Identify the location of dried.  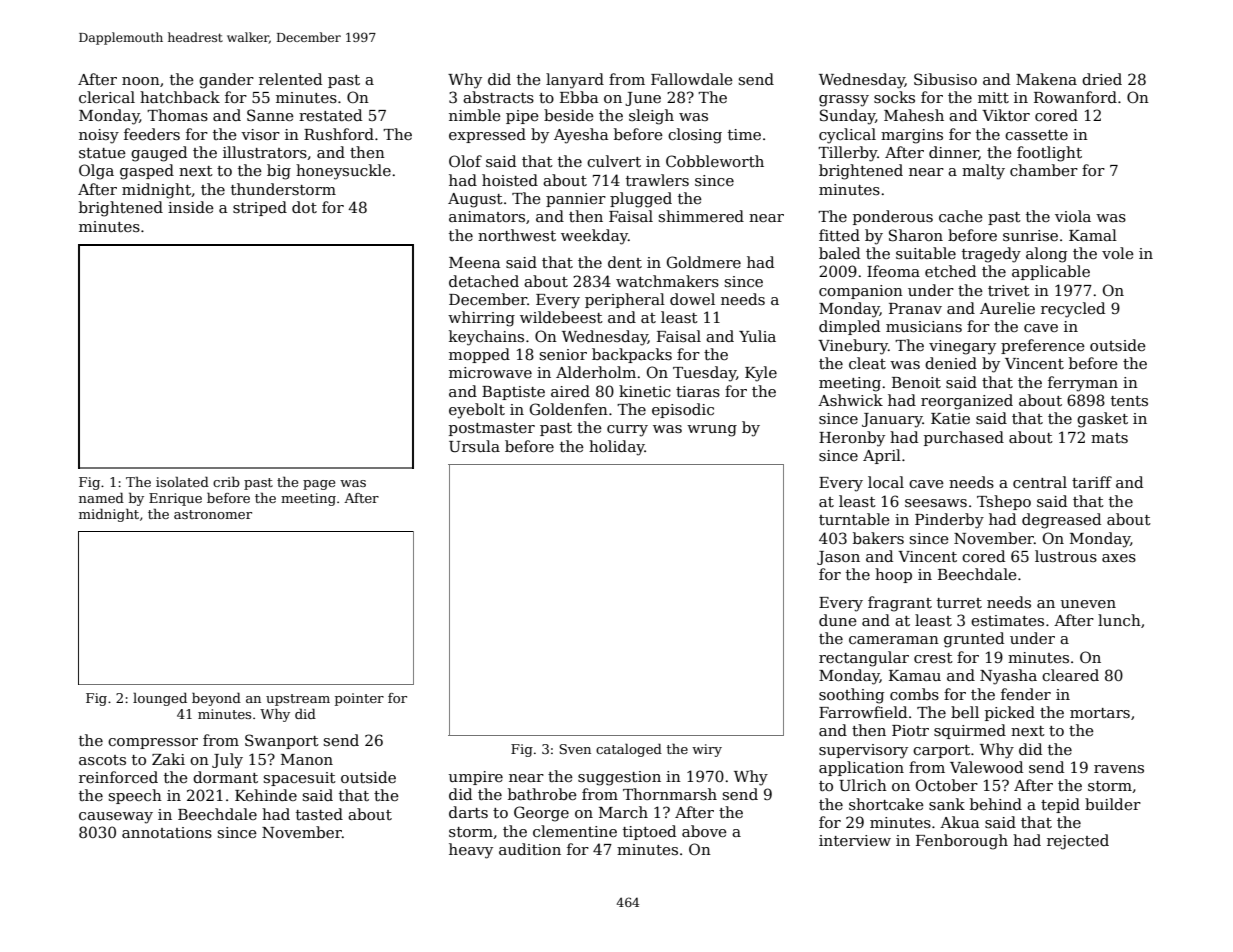
(1102, 79).
